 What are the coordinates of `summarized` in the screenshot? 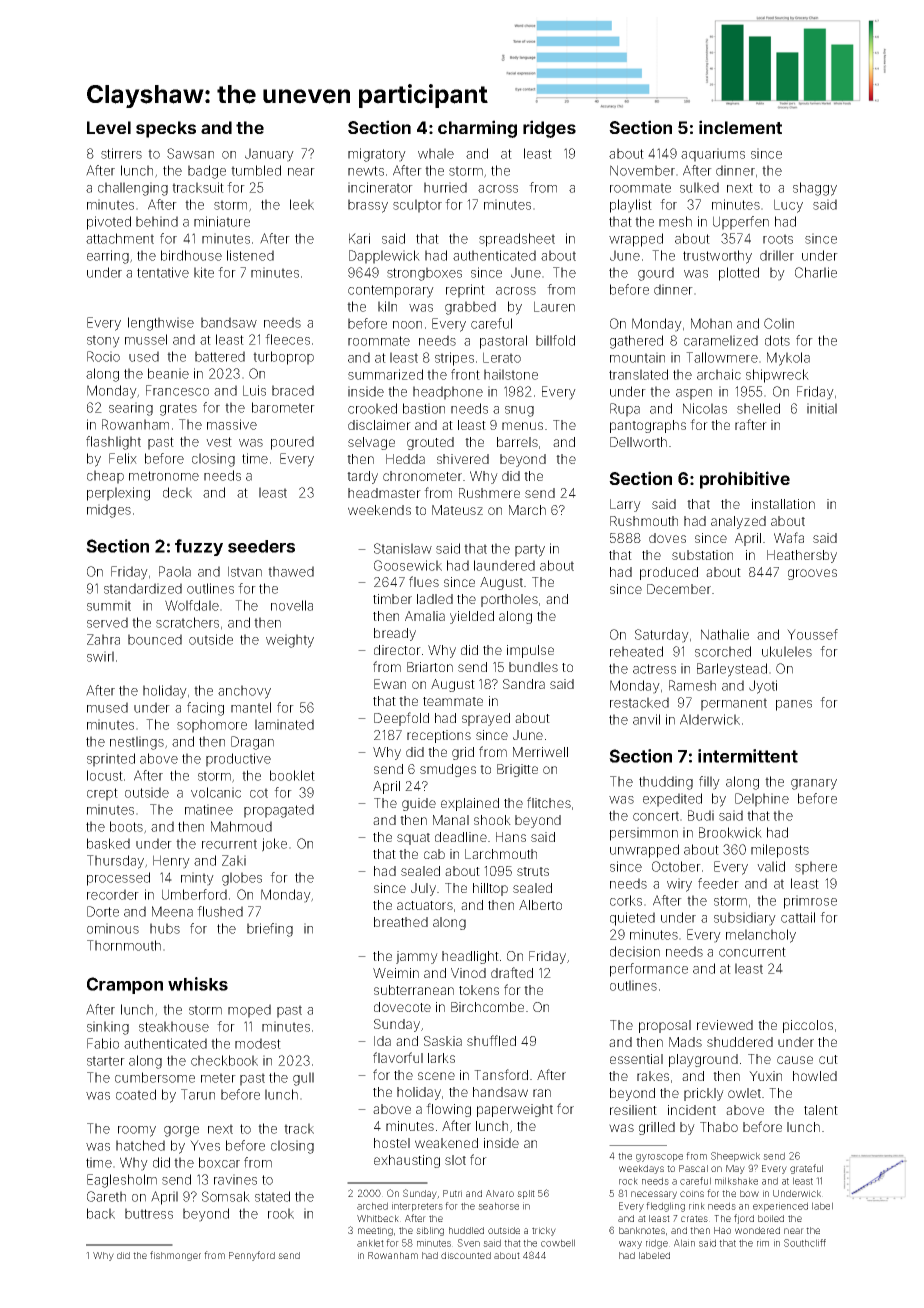 It's located at (385, 374).
